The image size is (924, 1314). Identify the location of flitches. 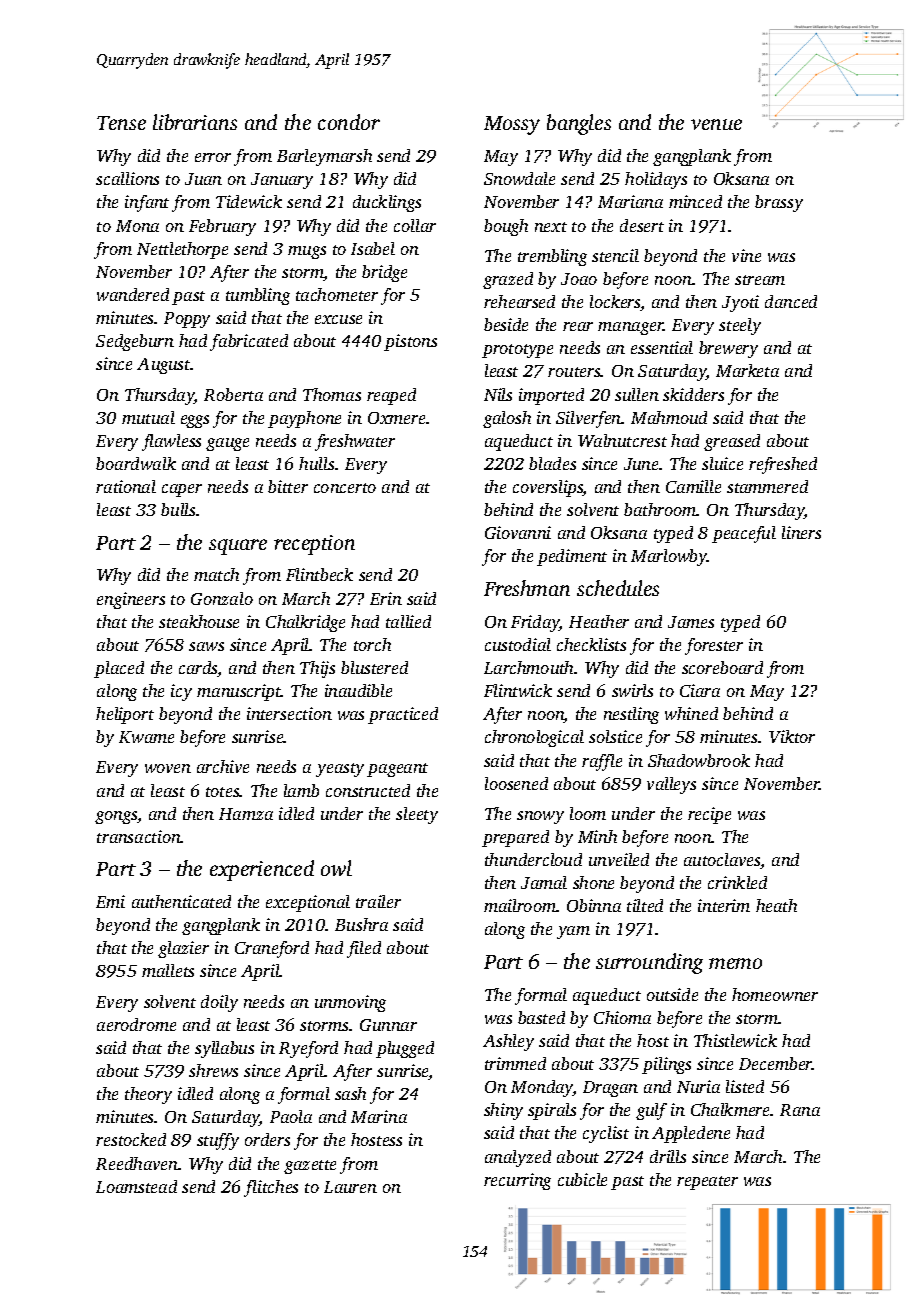
(271, 1188).
